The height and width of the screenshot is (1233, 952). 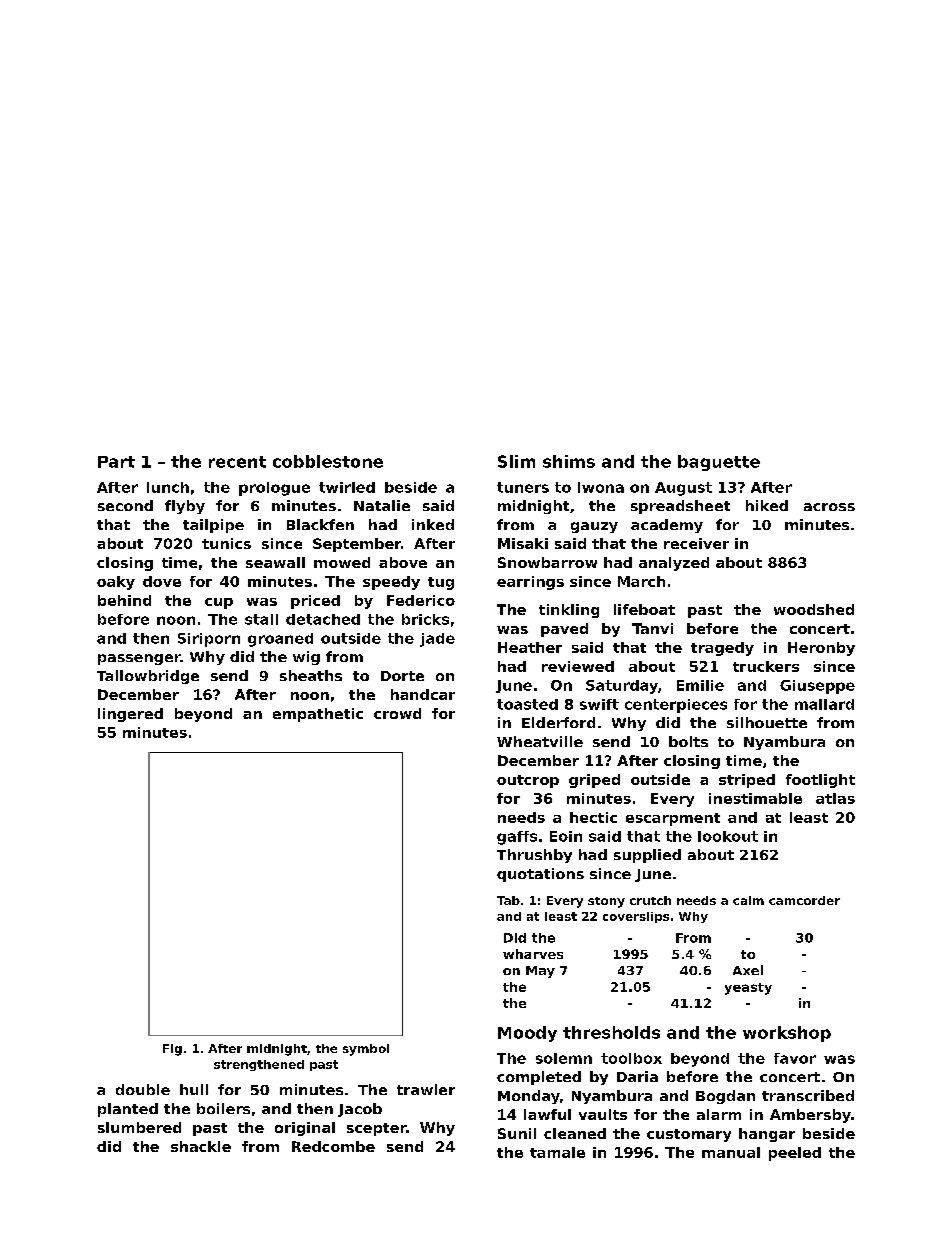 What do you see at coordinates (311, 675) in the screenshot?
I see `sheaths` at bounding box center [311, 675].
